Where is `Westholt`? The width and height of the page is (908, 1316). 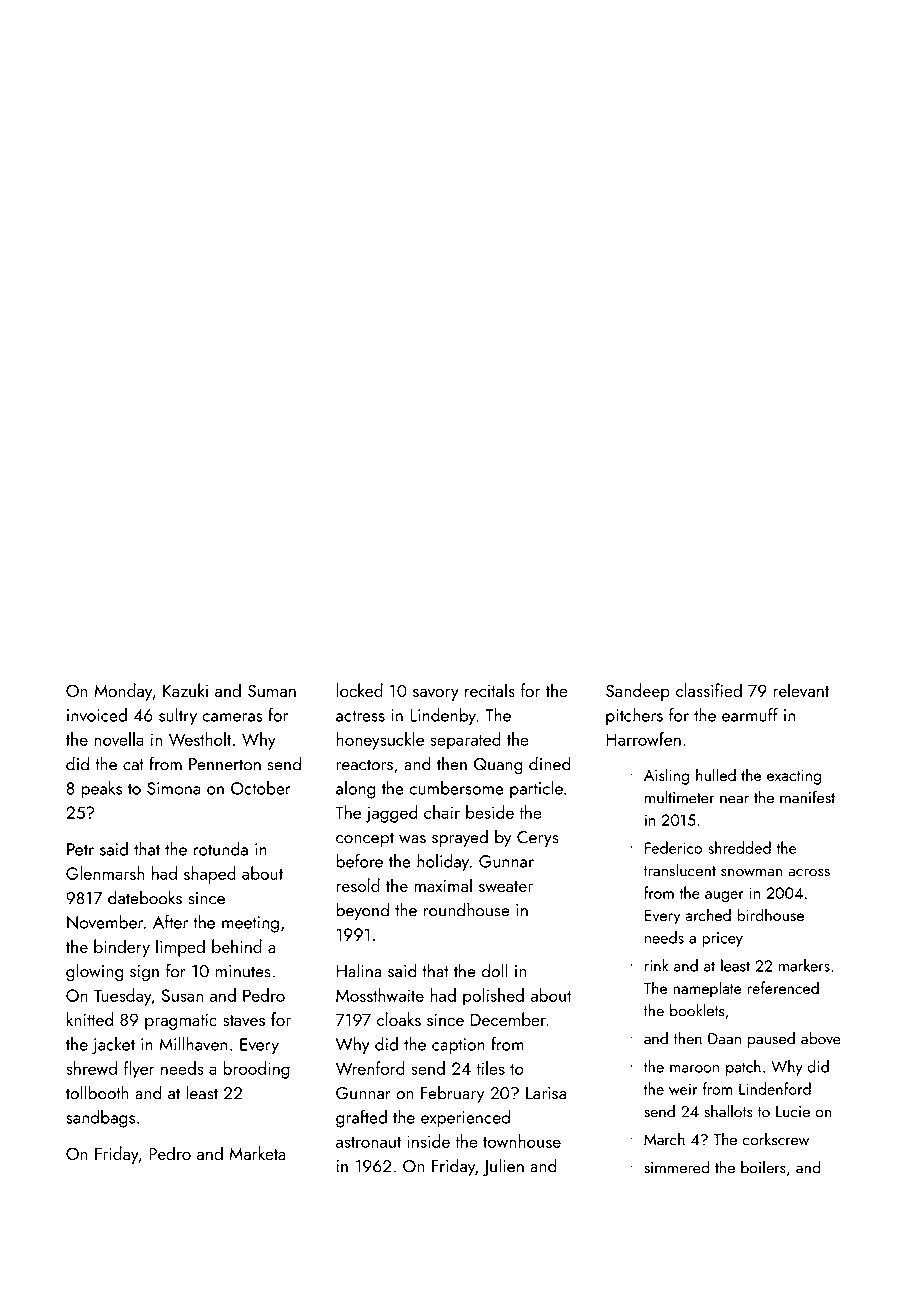
Westholt is located at coordinates (200, 739).
